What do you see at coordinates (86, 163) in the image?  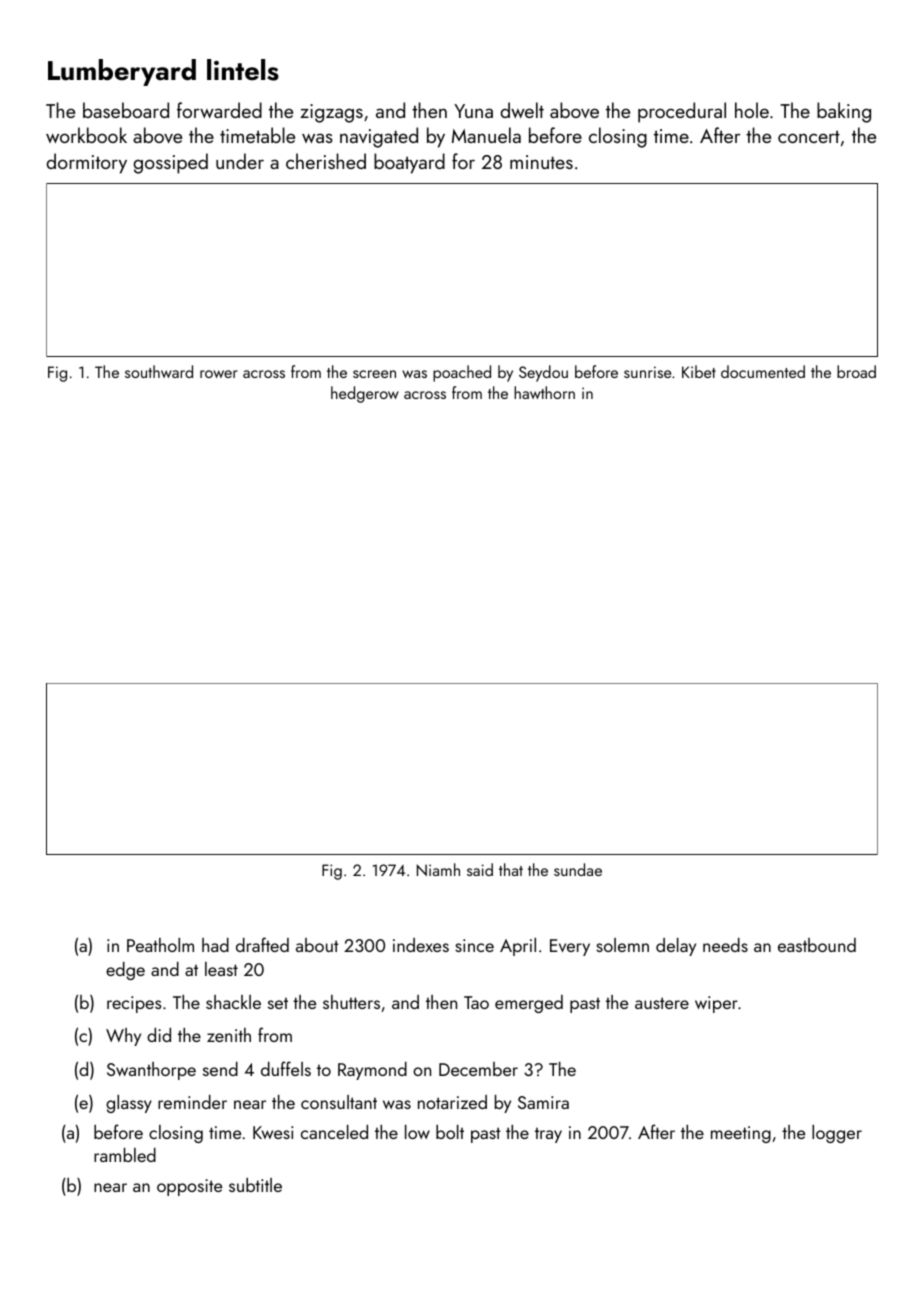 I see `dormitory` at bounding box center [86, 163].
